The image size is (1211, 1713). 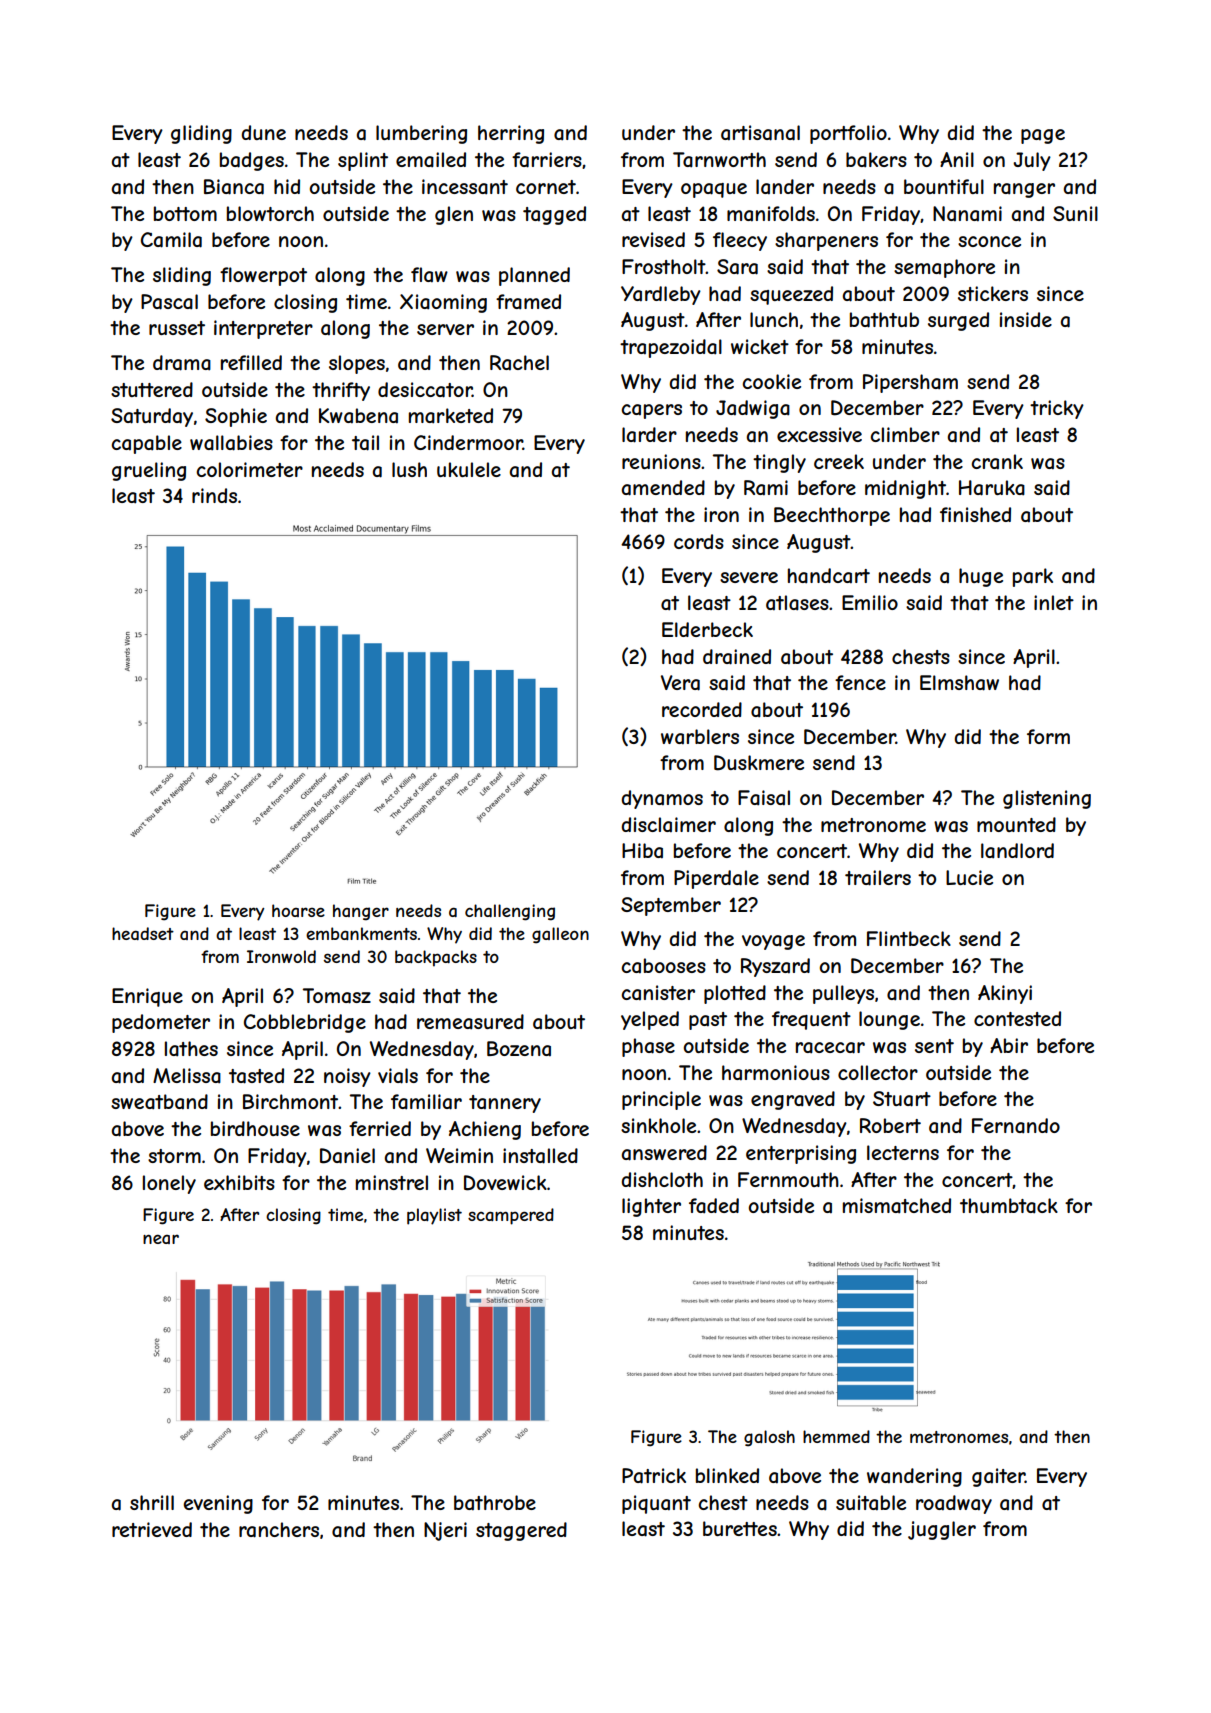 What do you see at coordinates (505, 1104) in the image?
I see `tannery` at bounding box center [505, 1104].
